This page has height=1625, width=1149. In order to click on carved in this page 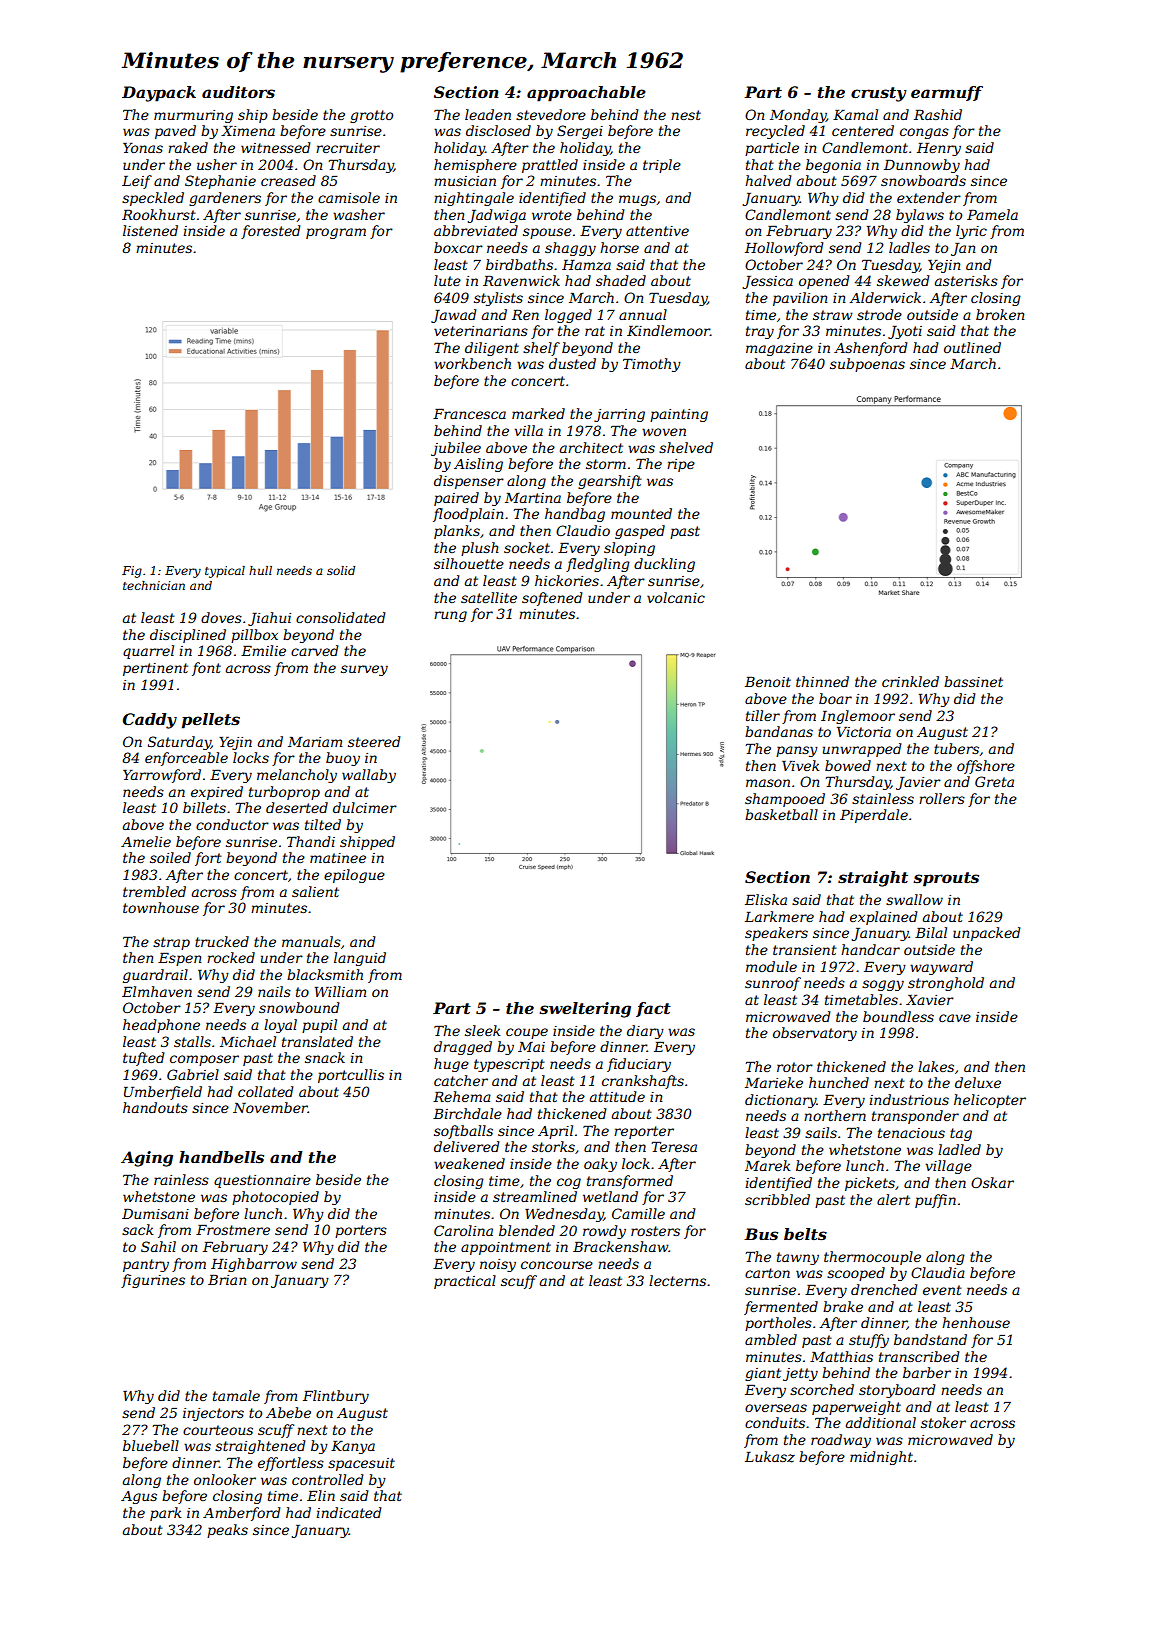, I will do `click(315, 650)`.
